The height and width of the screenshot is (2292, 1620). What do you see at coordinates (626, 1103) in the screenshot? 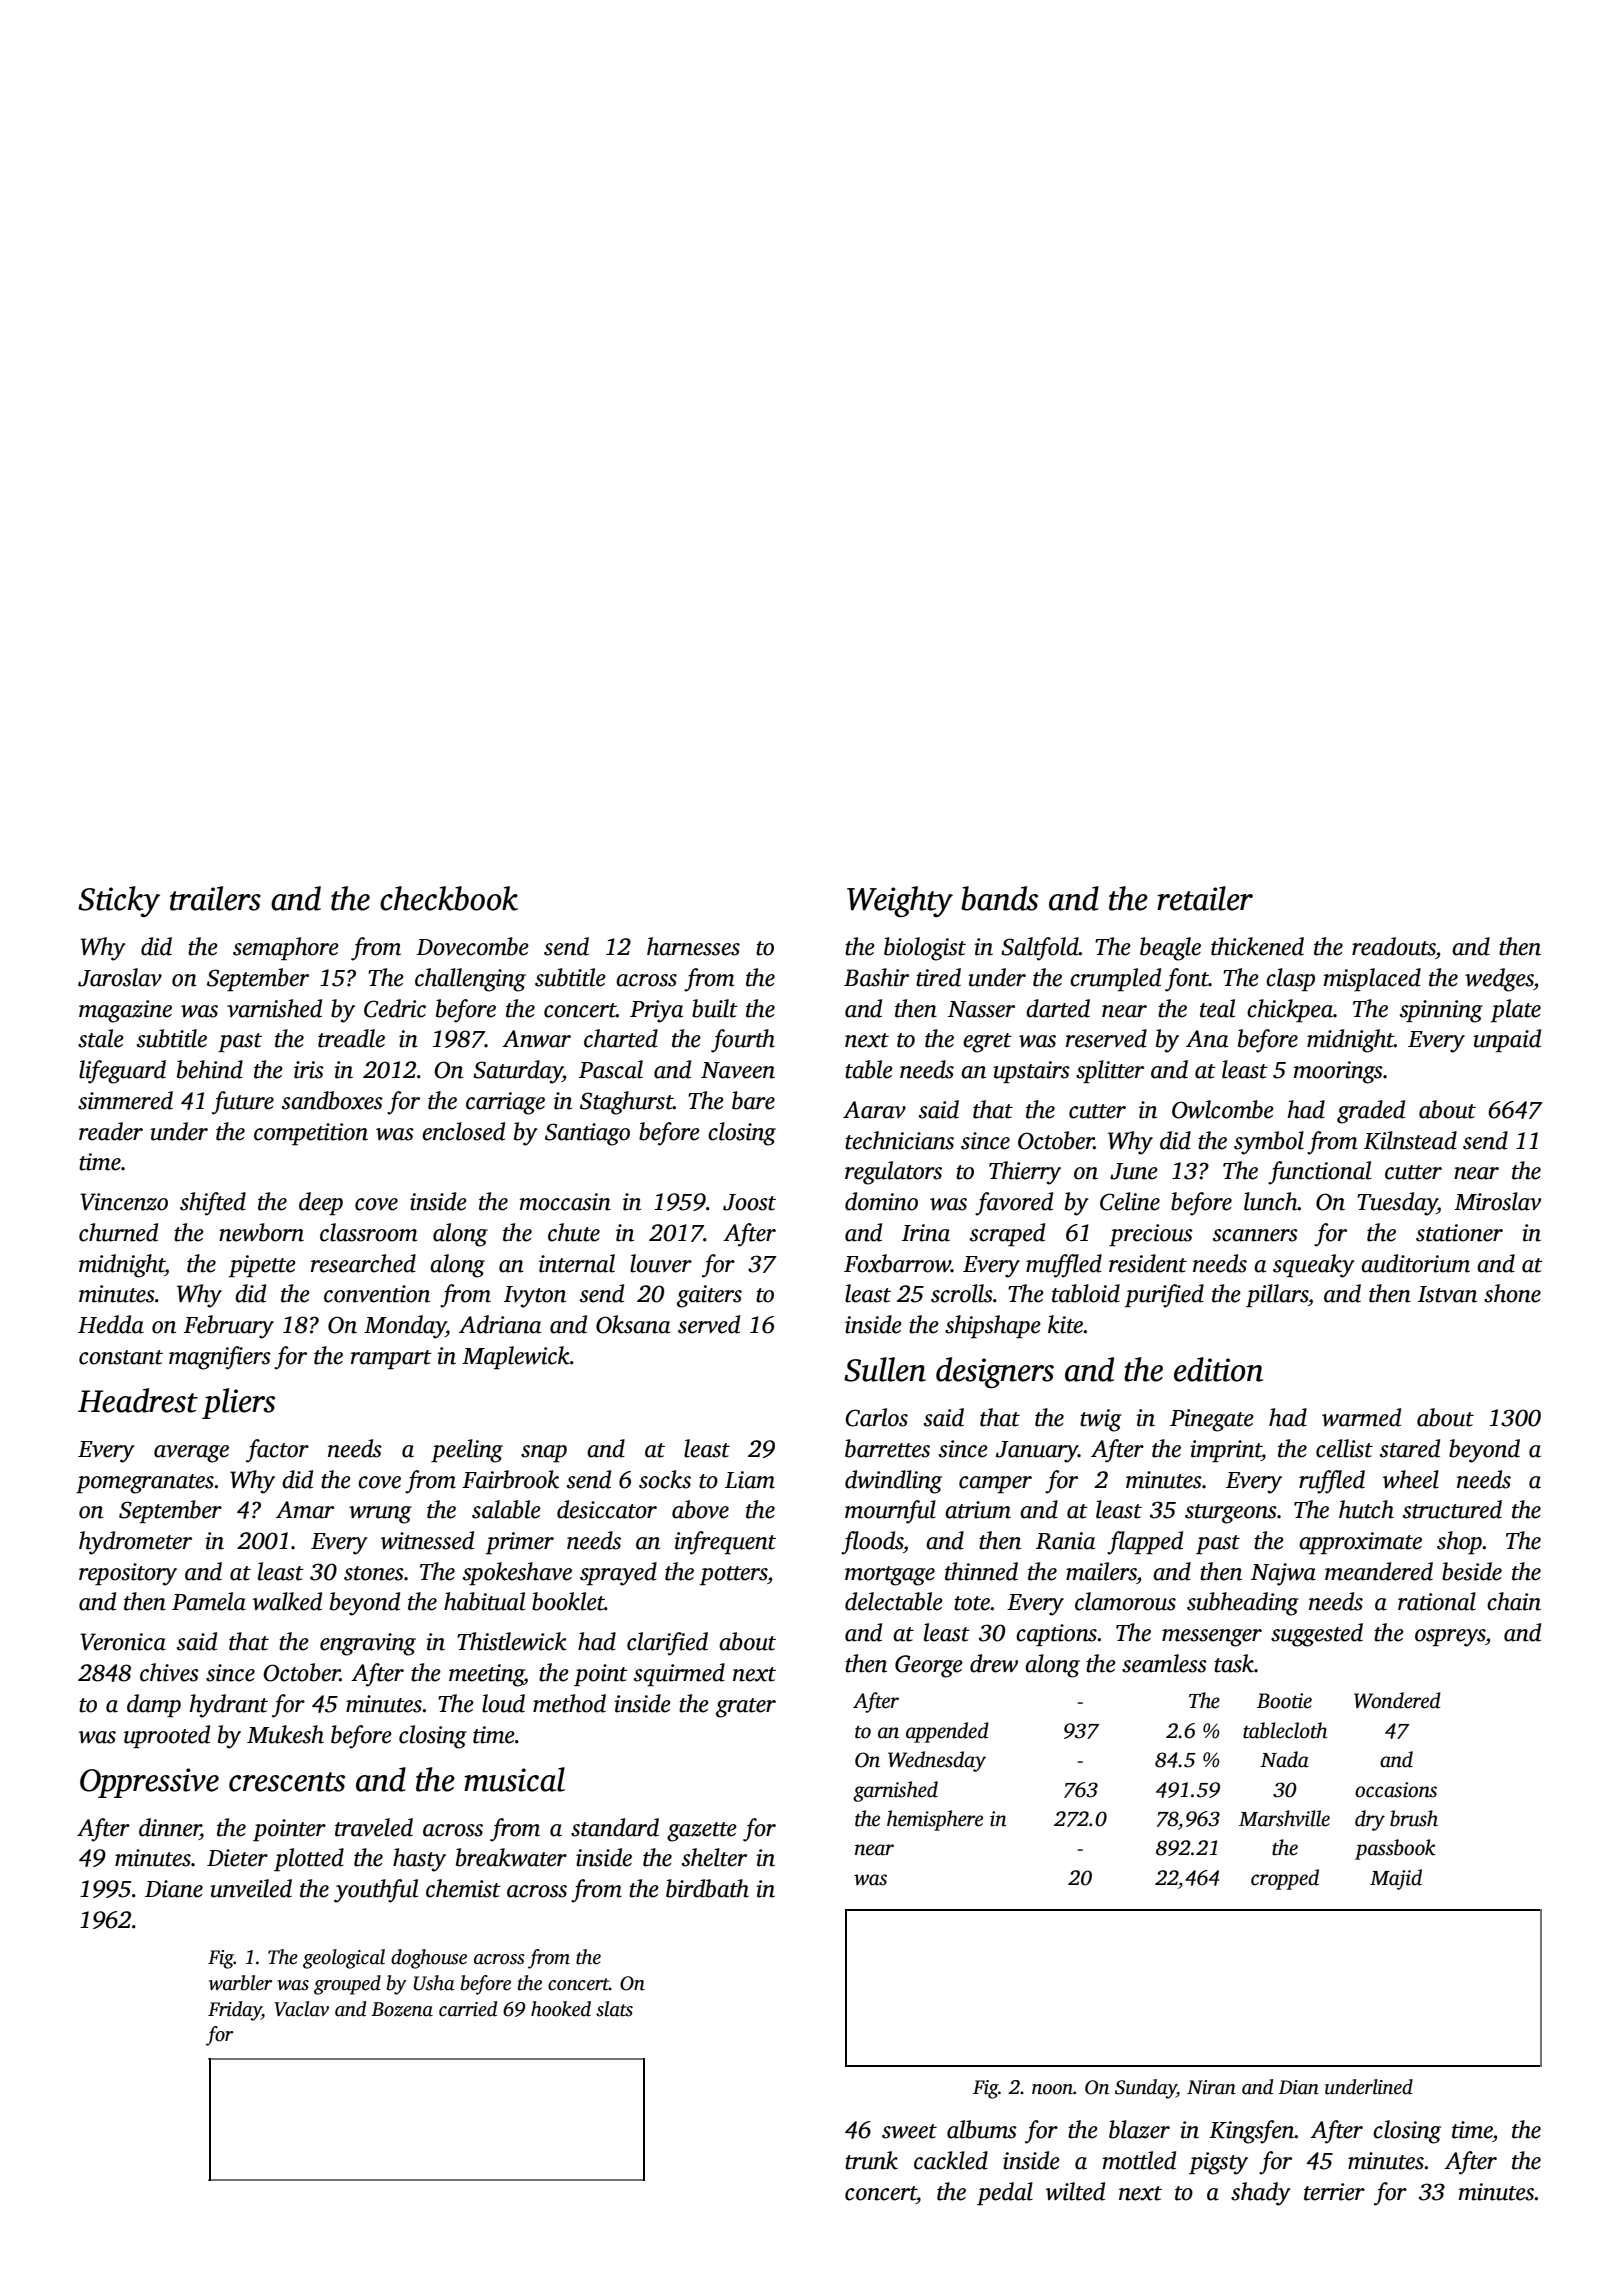
I see `Staghurst` at bounding box center [626, 1103].
